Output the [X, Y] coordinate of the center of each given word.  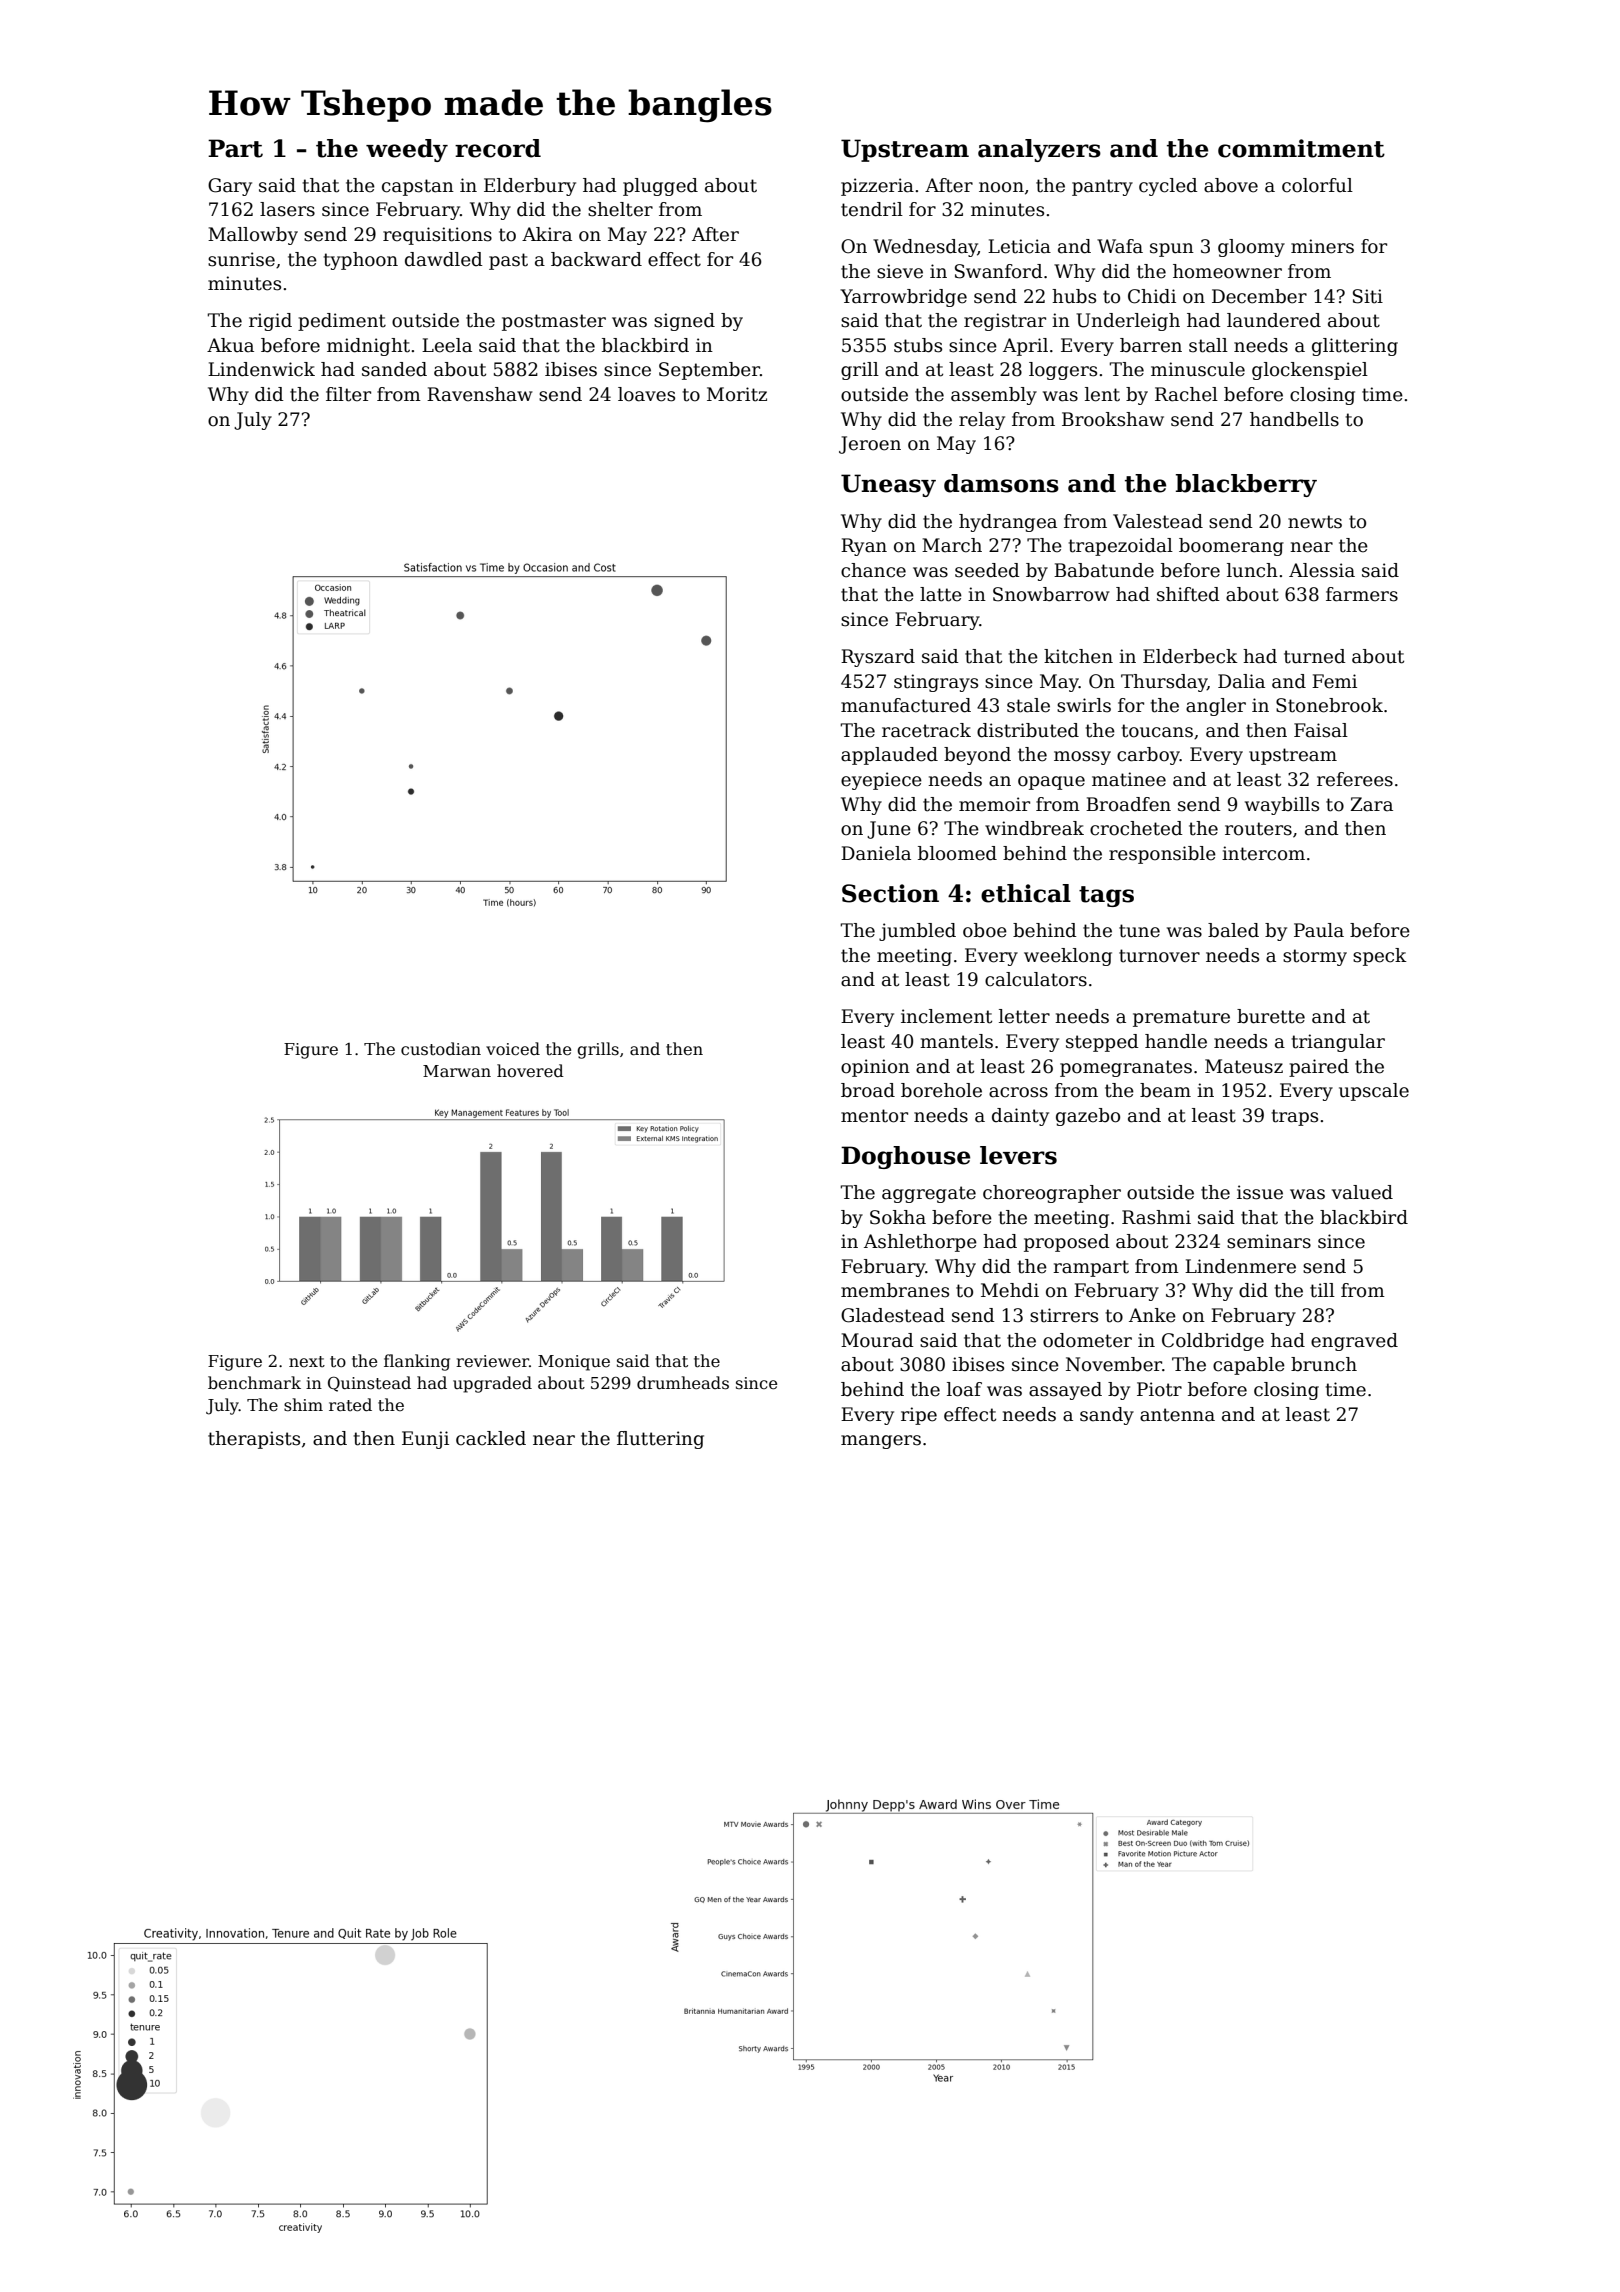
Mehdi [1010, 1290]
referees [1355, 779]
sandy [1107, 1416]
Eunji [425, 1440]
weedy [407, 150]
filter [348, 394]
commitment [1301, 148]
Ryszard [878, 658]
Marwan [457, 1071]
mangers [881, 1442]
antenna [1177, 1415]
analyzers [1039, 150]
